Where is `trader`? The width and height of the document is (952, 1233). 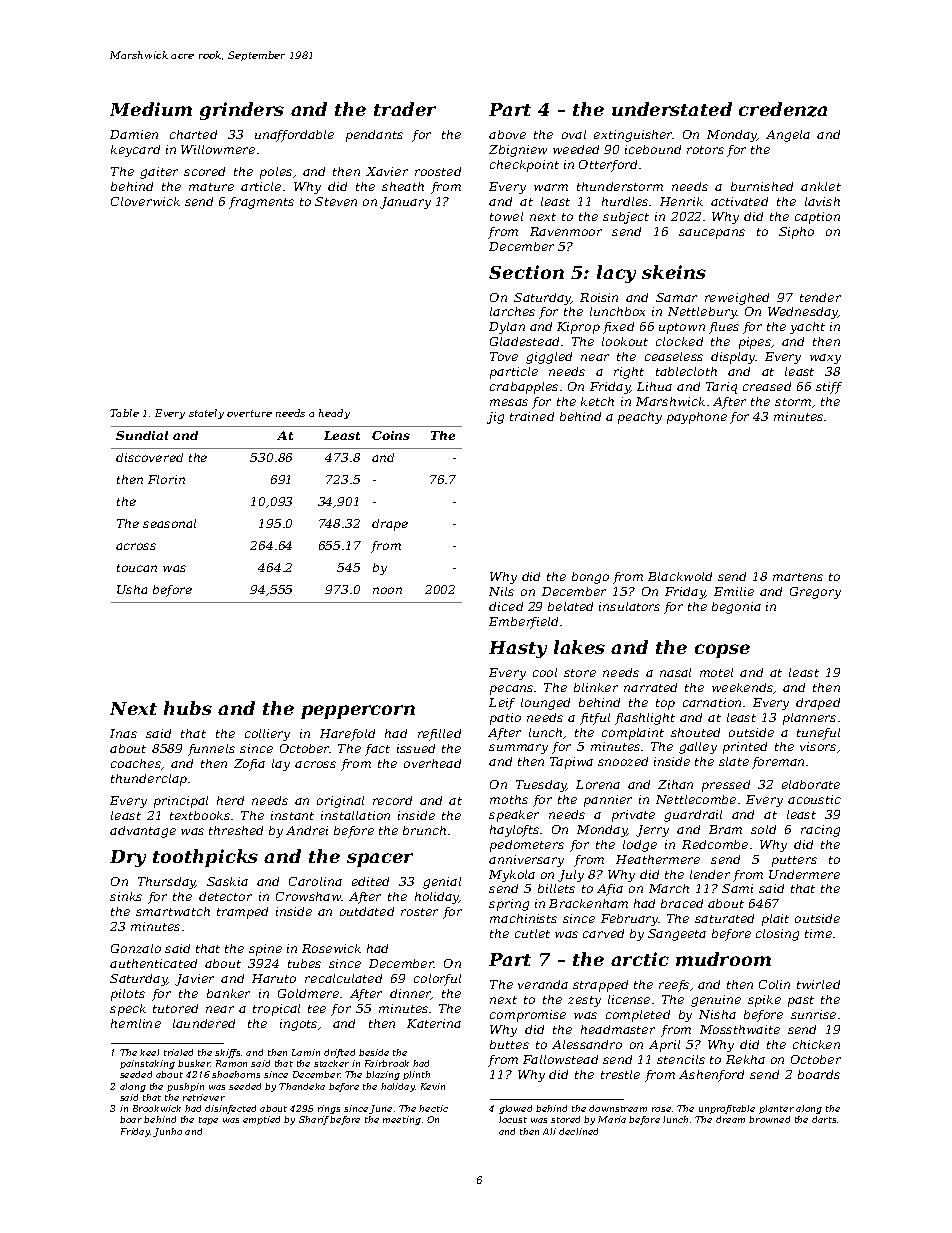
trader is located at coordinates (405, 109).
